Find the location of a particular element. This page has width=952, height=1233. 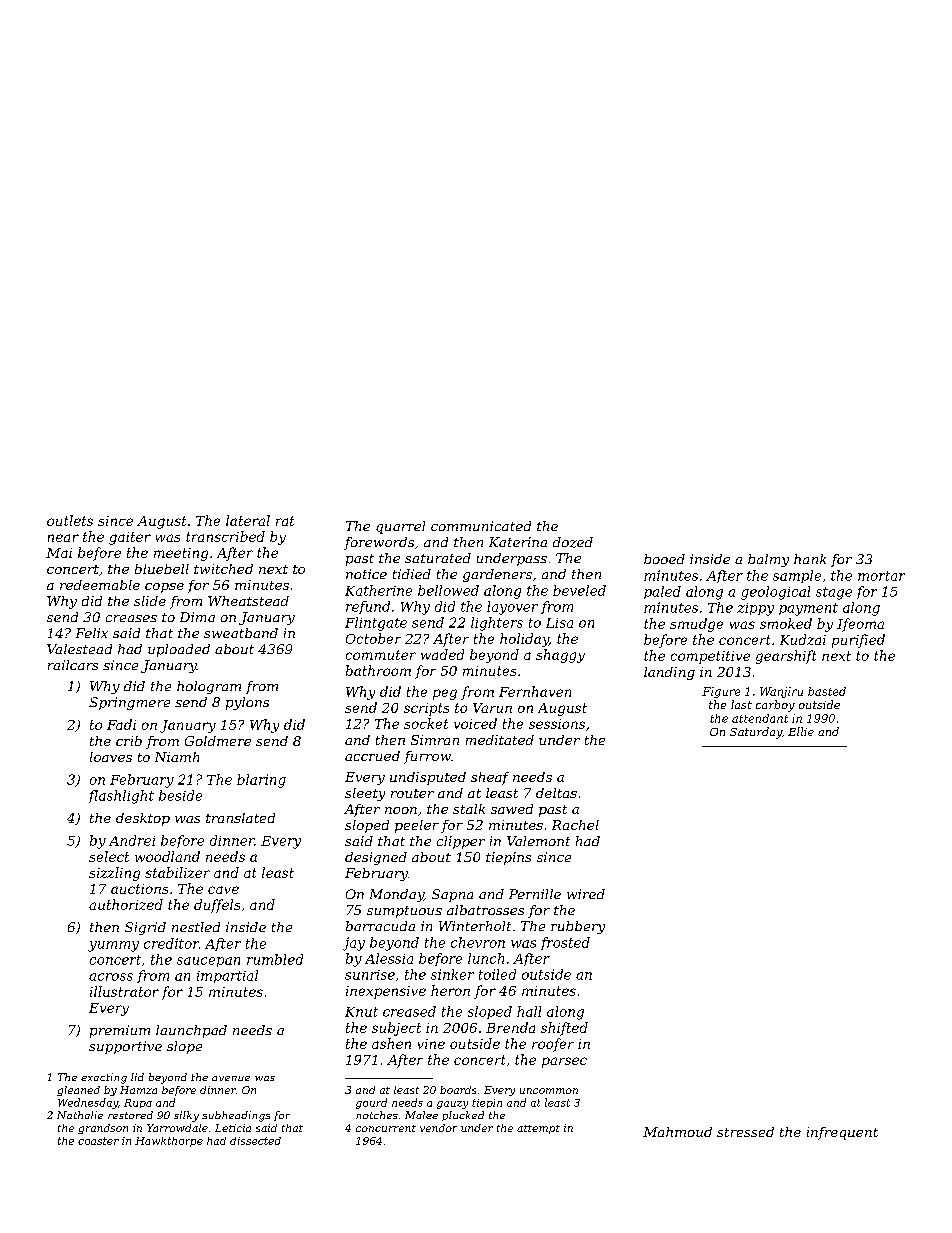

basted is located at coordinates (827, 691).
